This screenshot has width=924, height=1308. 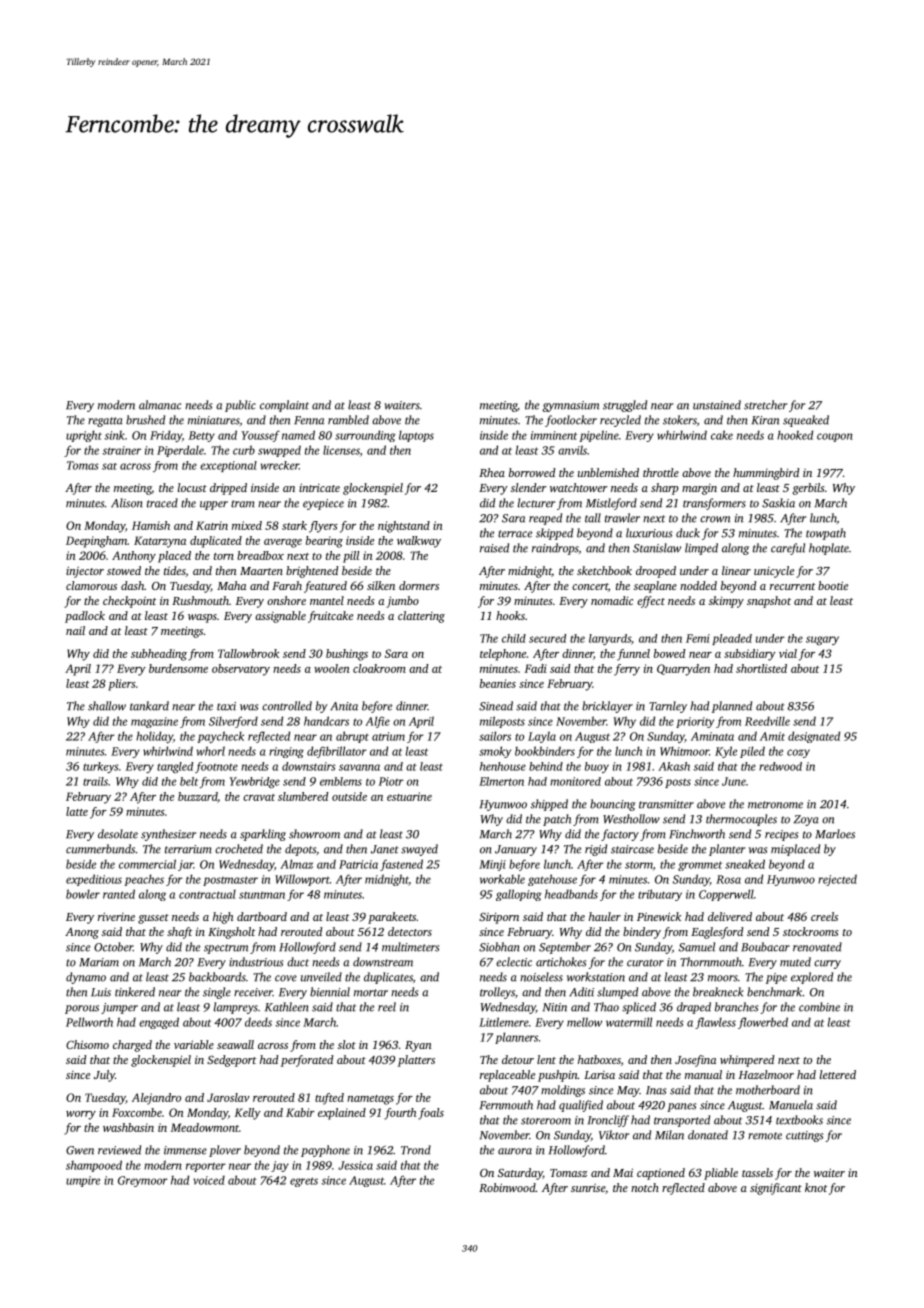 What do you see at coordinates (570, 406) in the screenshot?
I see `gymnasium` at bounding box center [570, 406].
